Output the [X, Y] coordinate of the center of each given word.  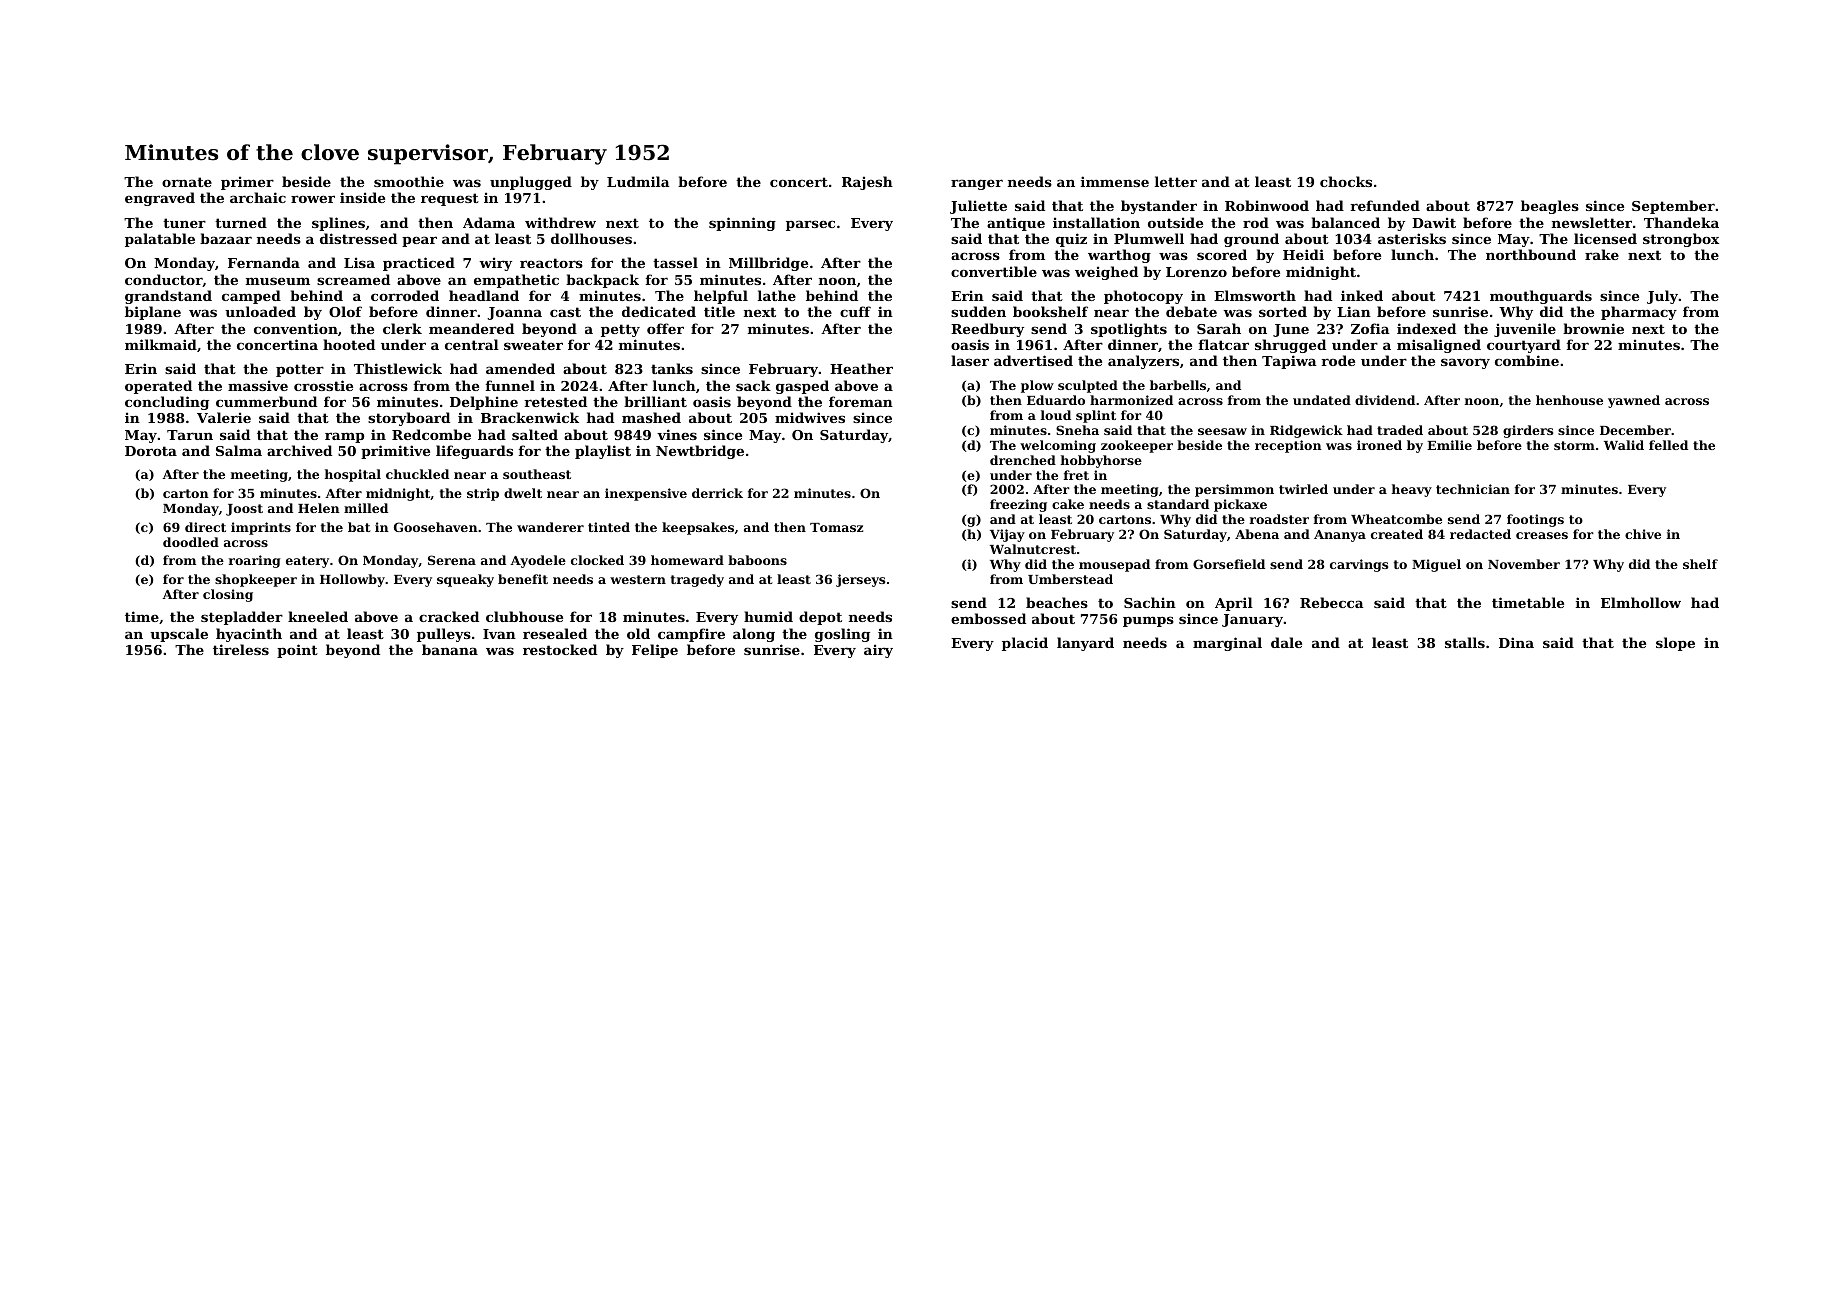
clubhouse [524, 616]
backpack [602, 281]
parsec [810, 225]
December [1635, 430]
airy [878, 651]
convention [296, 328]
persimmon [1234, 490]
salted [535, 434]
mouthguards [1541, 297]
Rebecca [1332, 602]
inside [362, 197]
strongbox [1681, 240]
